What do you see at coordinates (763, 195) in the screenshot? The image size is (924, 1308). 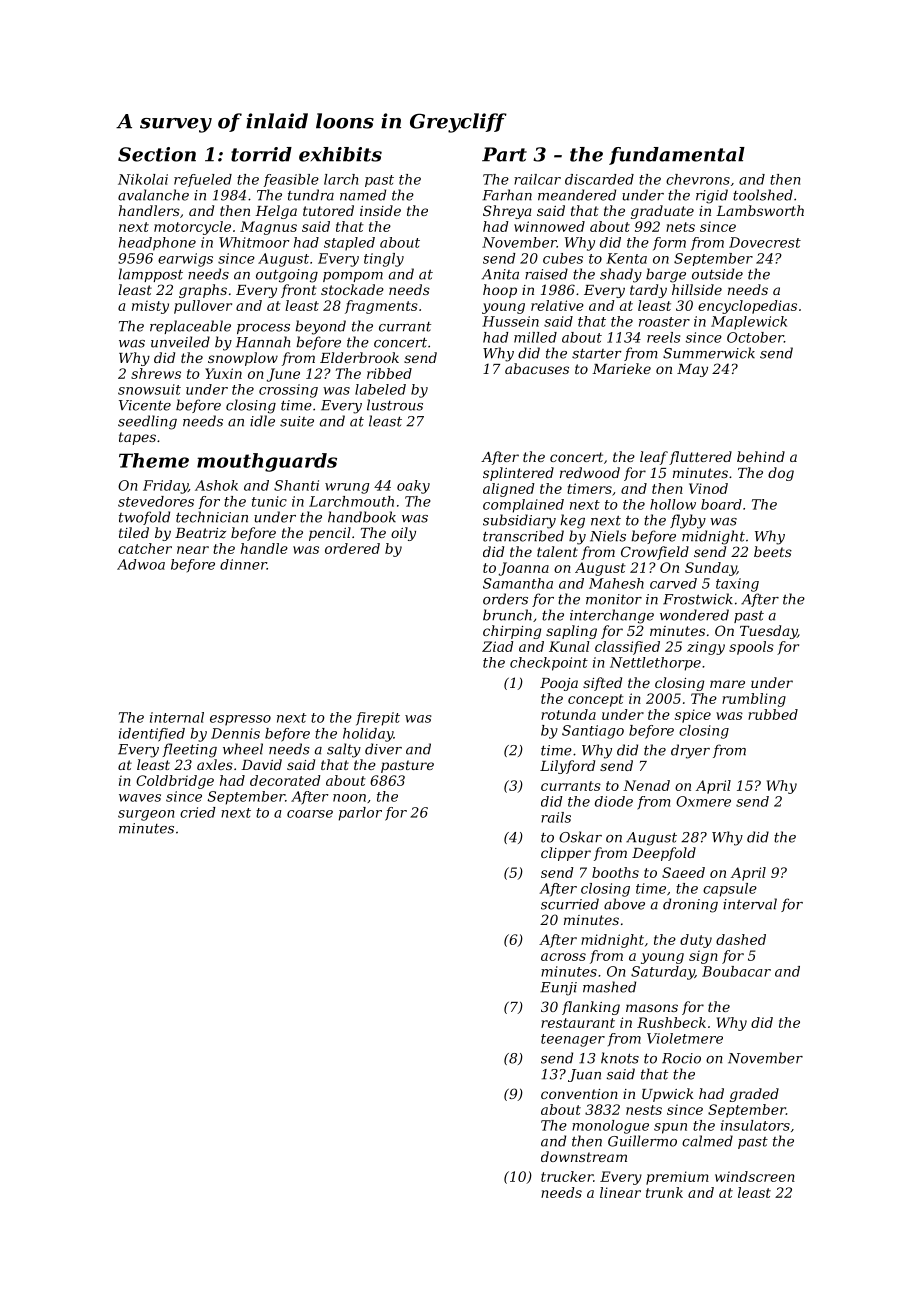 I see `toolshed` at bounding box center [763, 195].
